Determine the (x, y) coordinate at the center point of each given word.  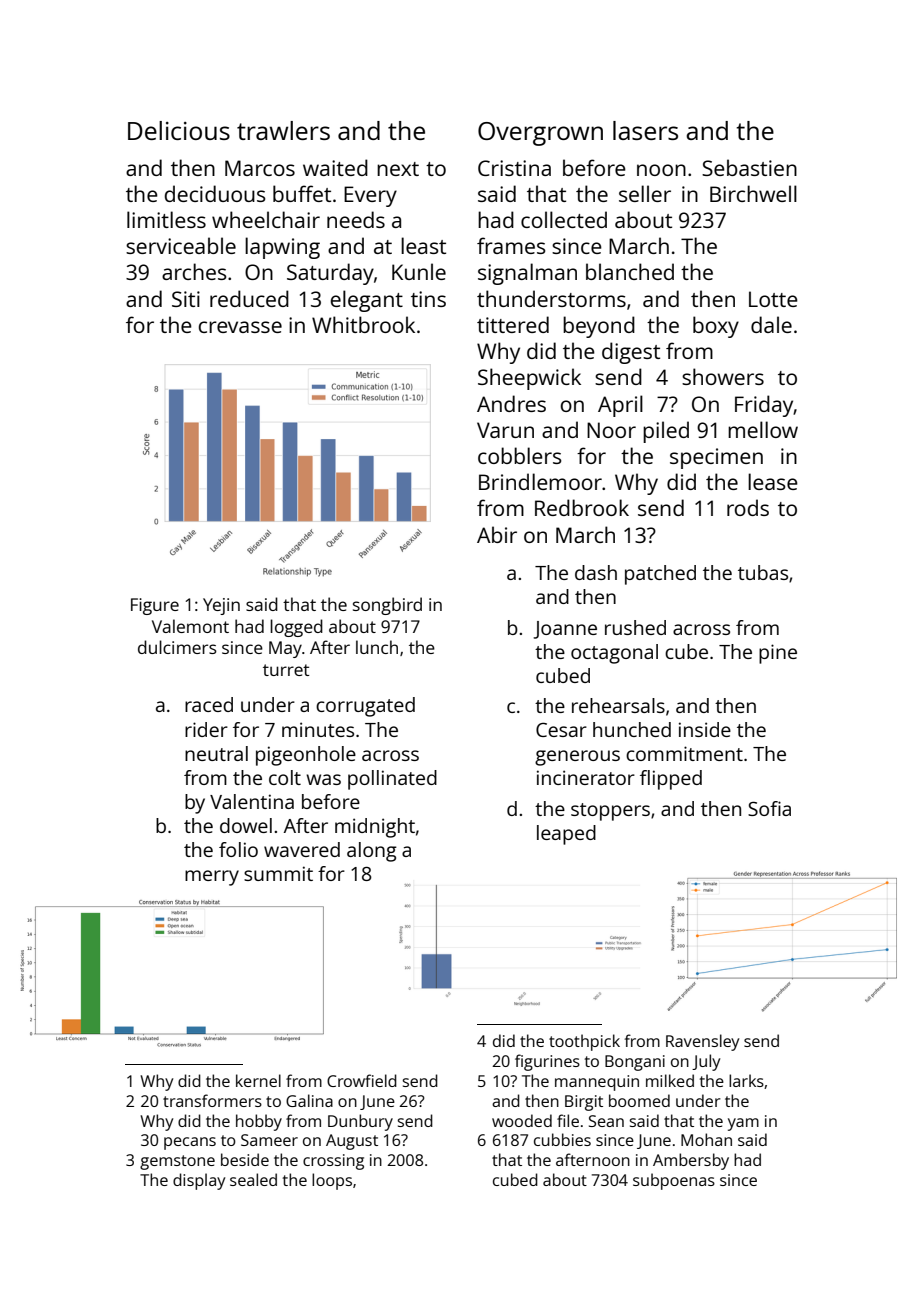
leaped (566, 835)
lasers (645, 130)
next (398, 169)
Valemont (190, 626)
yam (743, 1124)
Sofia (769, 808)
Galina (309, 1100)
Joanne (565, 630)
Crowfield (362, 1080)
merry (212, 878)
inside (705, 729)
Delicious (179, 130)
